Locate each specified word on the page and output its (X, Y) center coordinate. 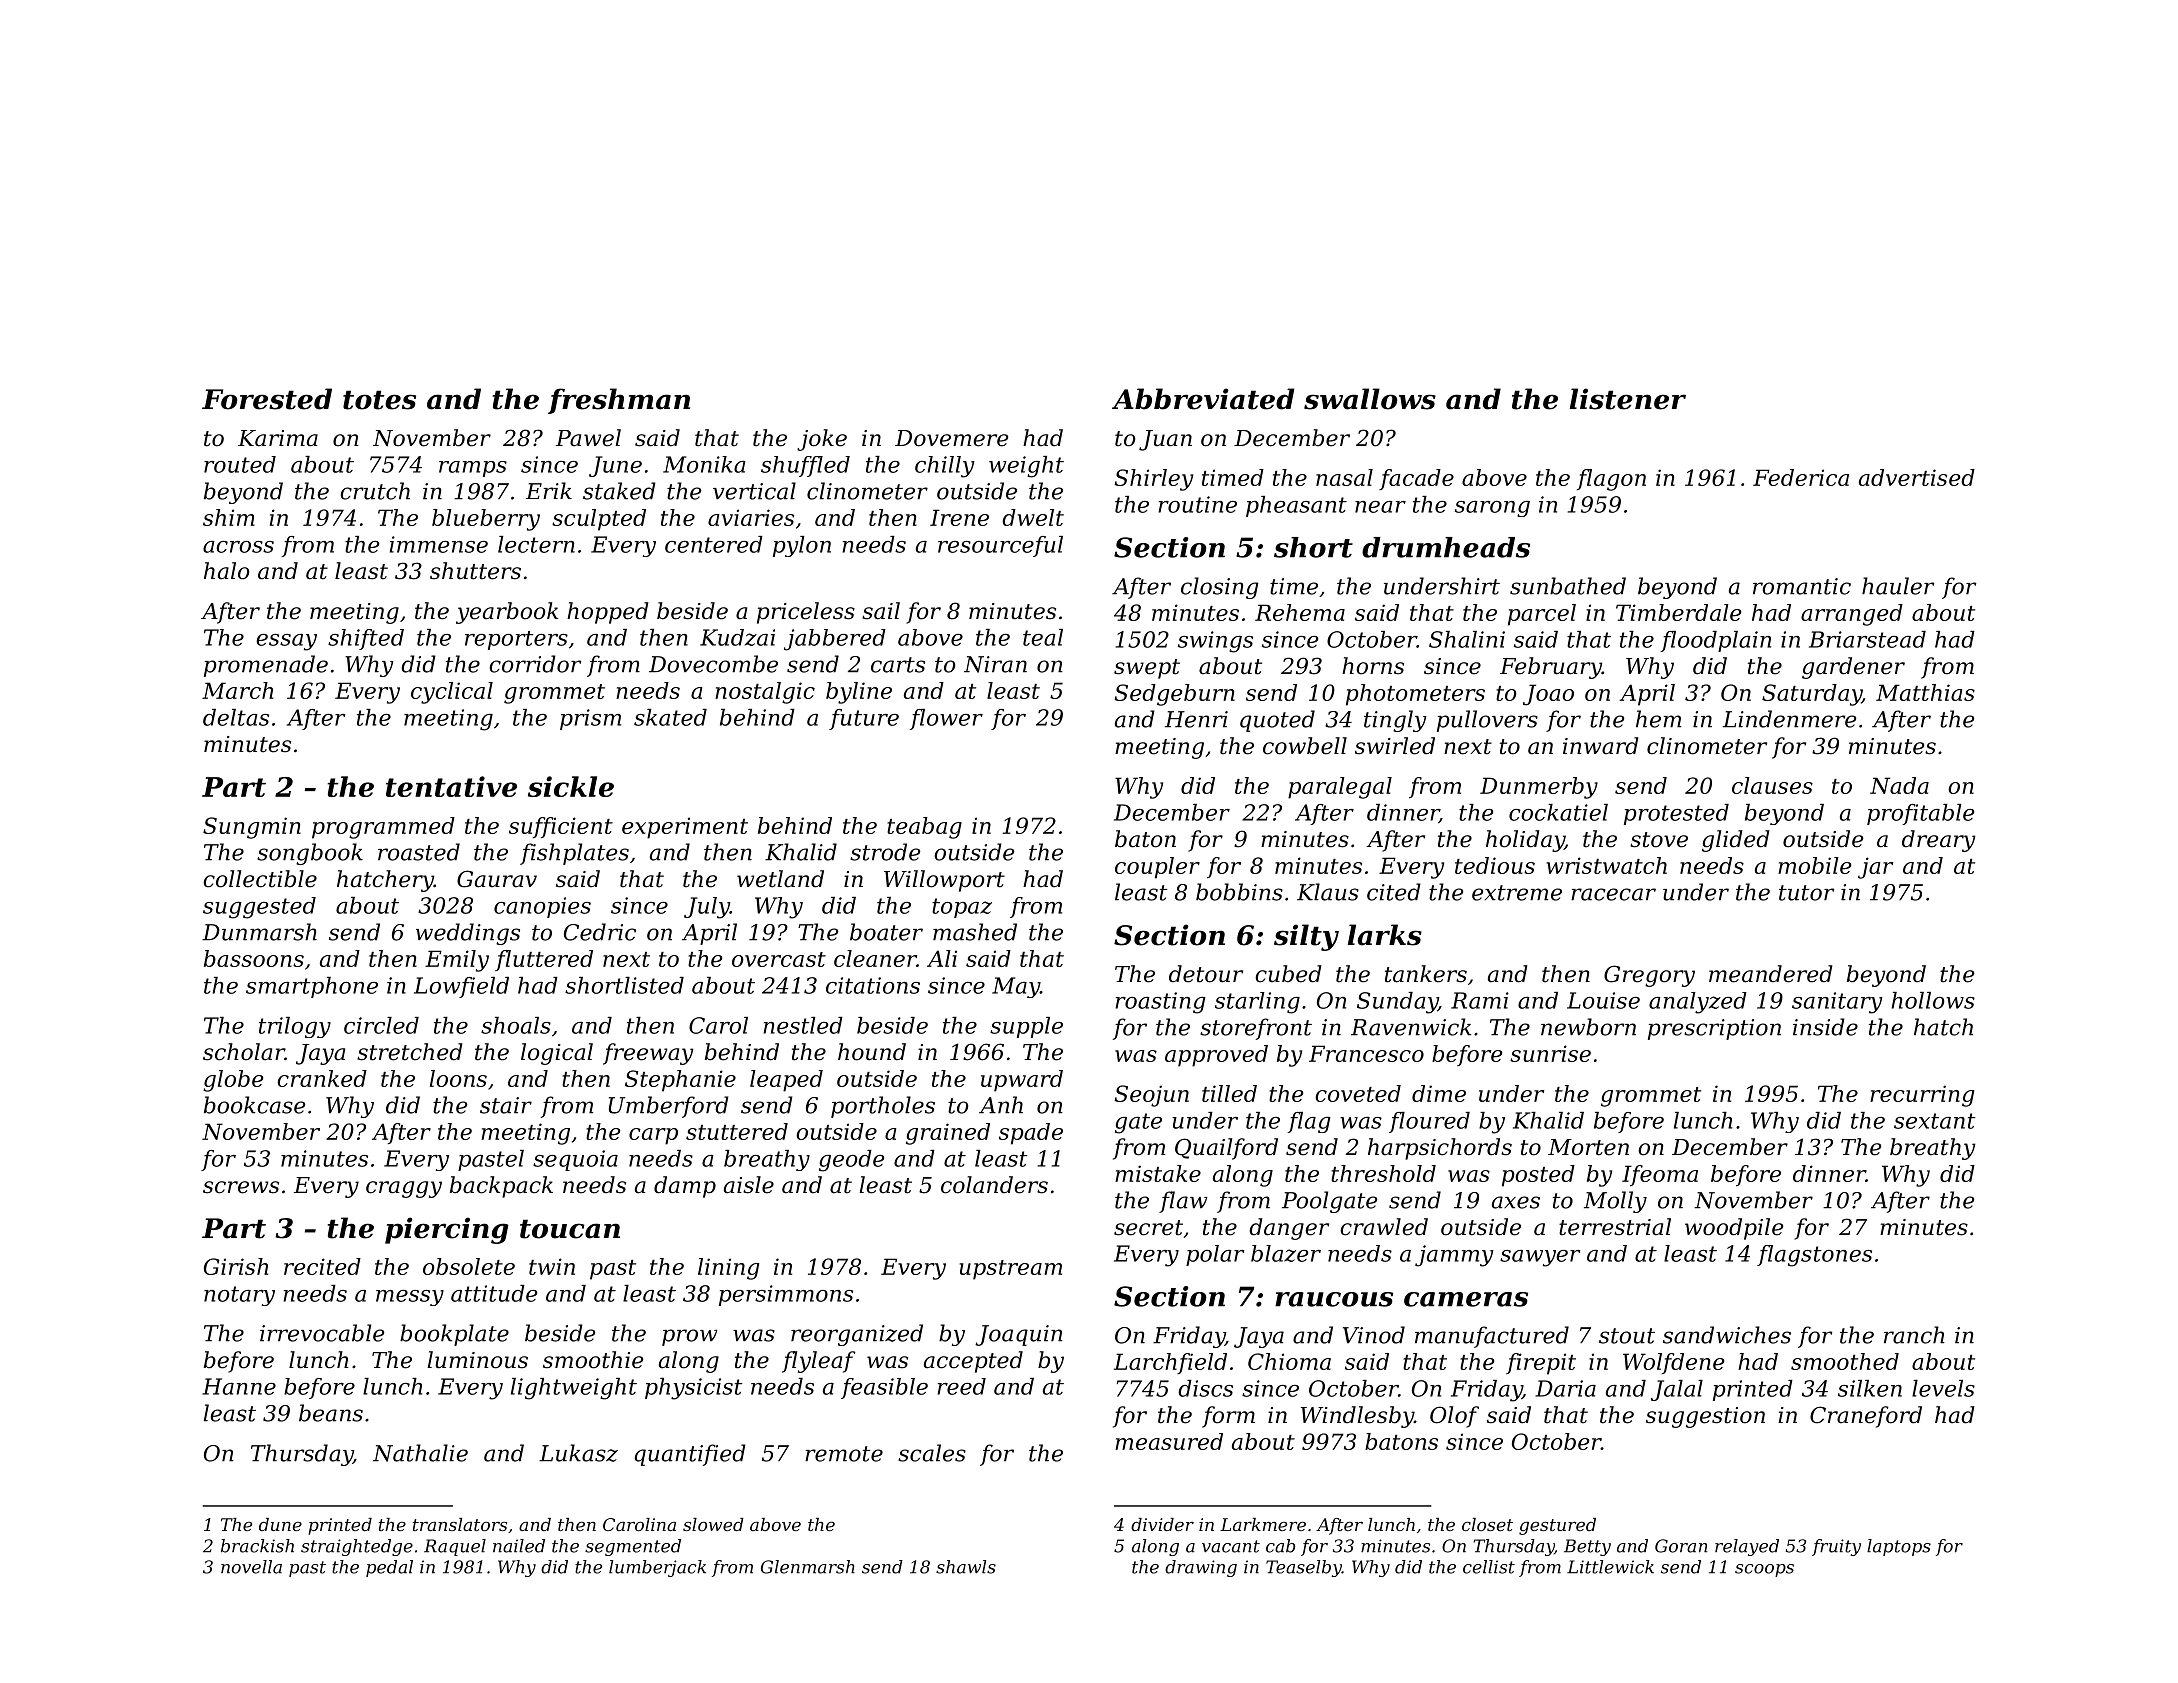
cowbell (1305, 746)
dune (280, 1524)
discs (1205, 1388)
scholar (244, 1052)
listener (1628, 399)
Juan (1165, 440)
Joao (1548, 695)
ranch (1914, 1335)
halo (227, 571)
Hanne (239, 1386)
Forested (267, 399)
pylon (802, 546)
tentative (451, 786)
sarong (1492, 509)
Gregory (1649, 976)
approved (1216, 1056)
